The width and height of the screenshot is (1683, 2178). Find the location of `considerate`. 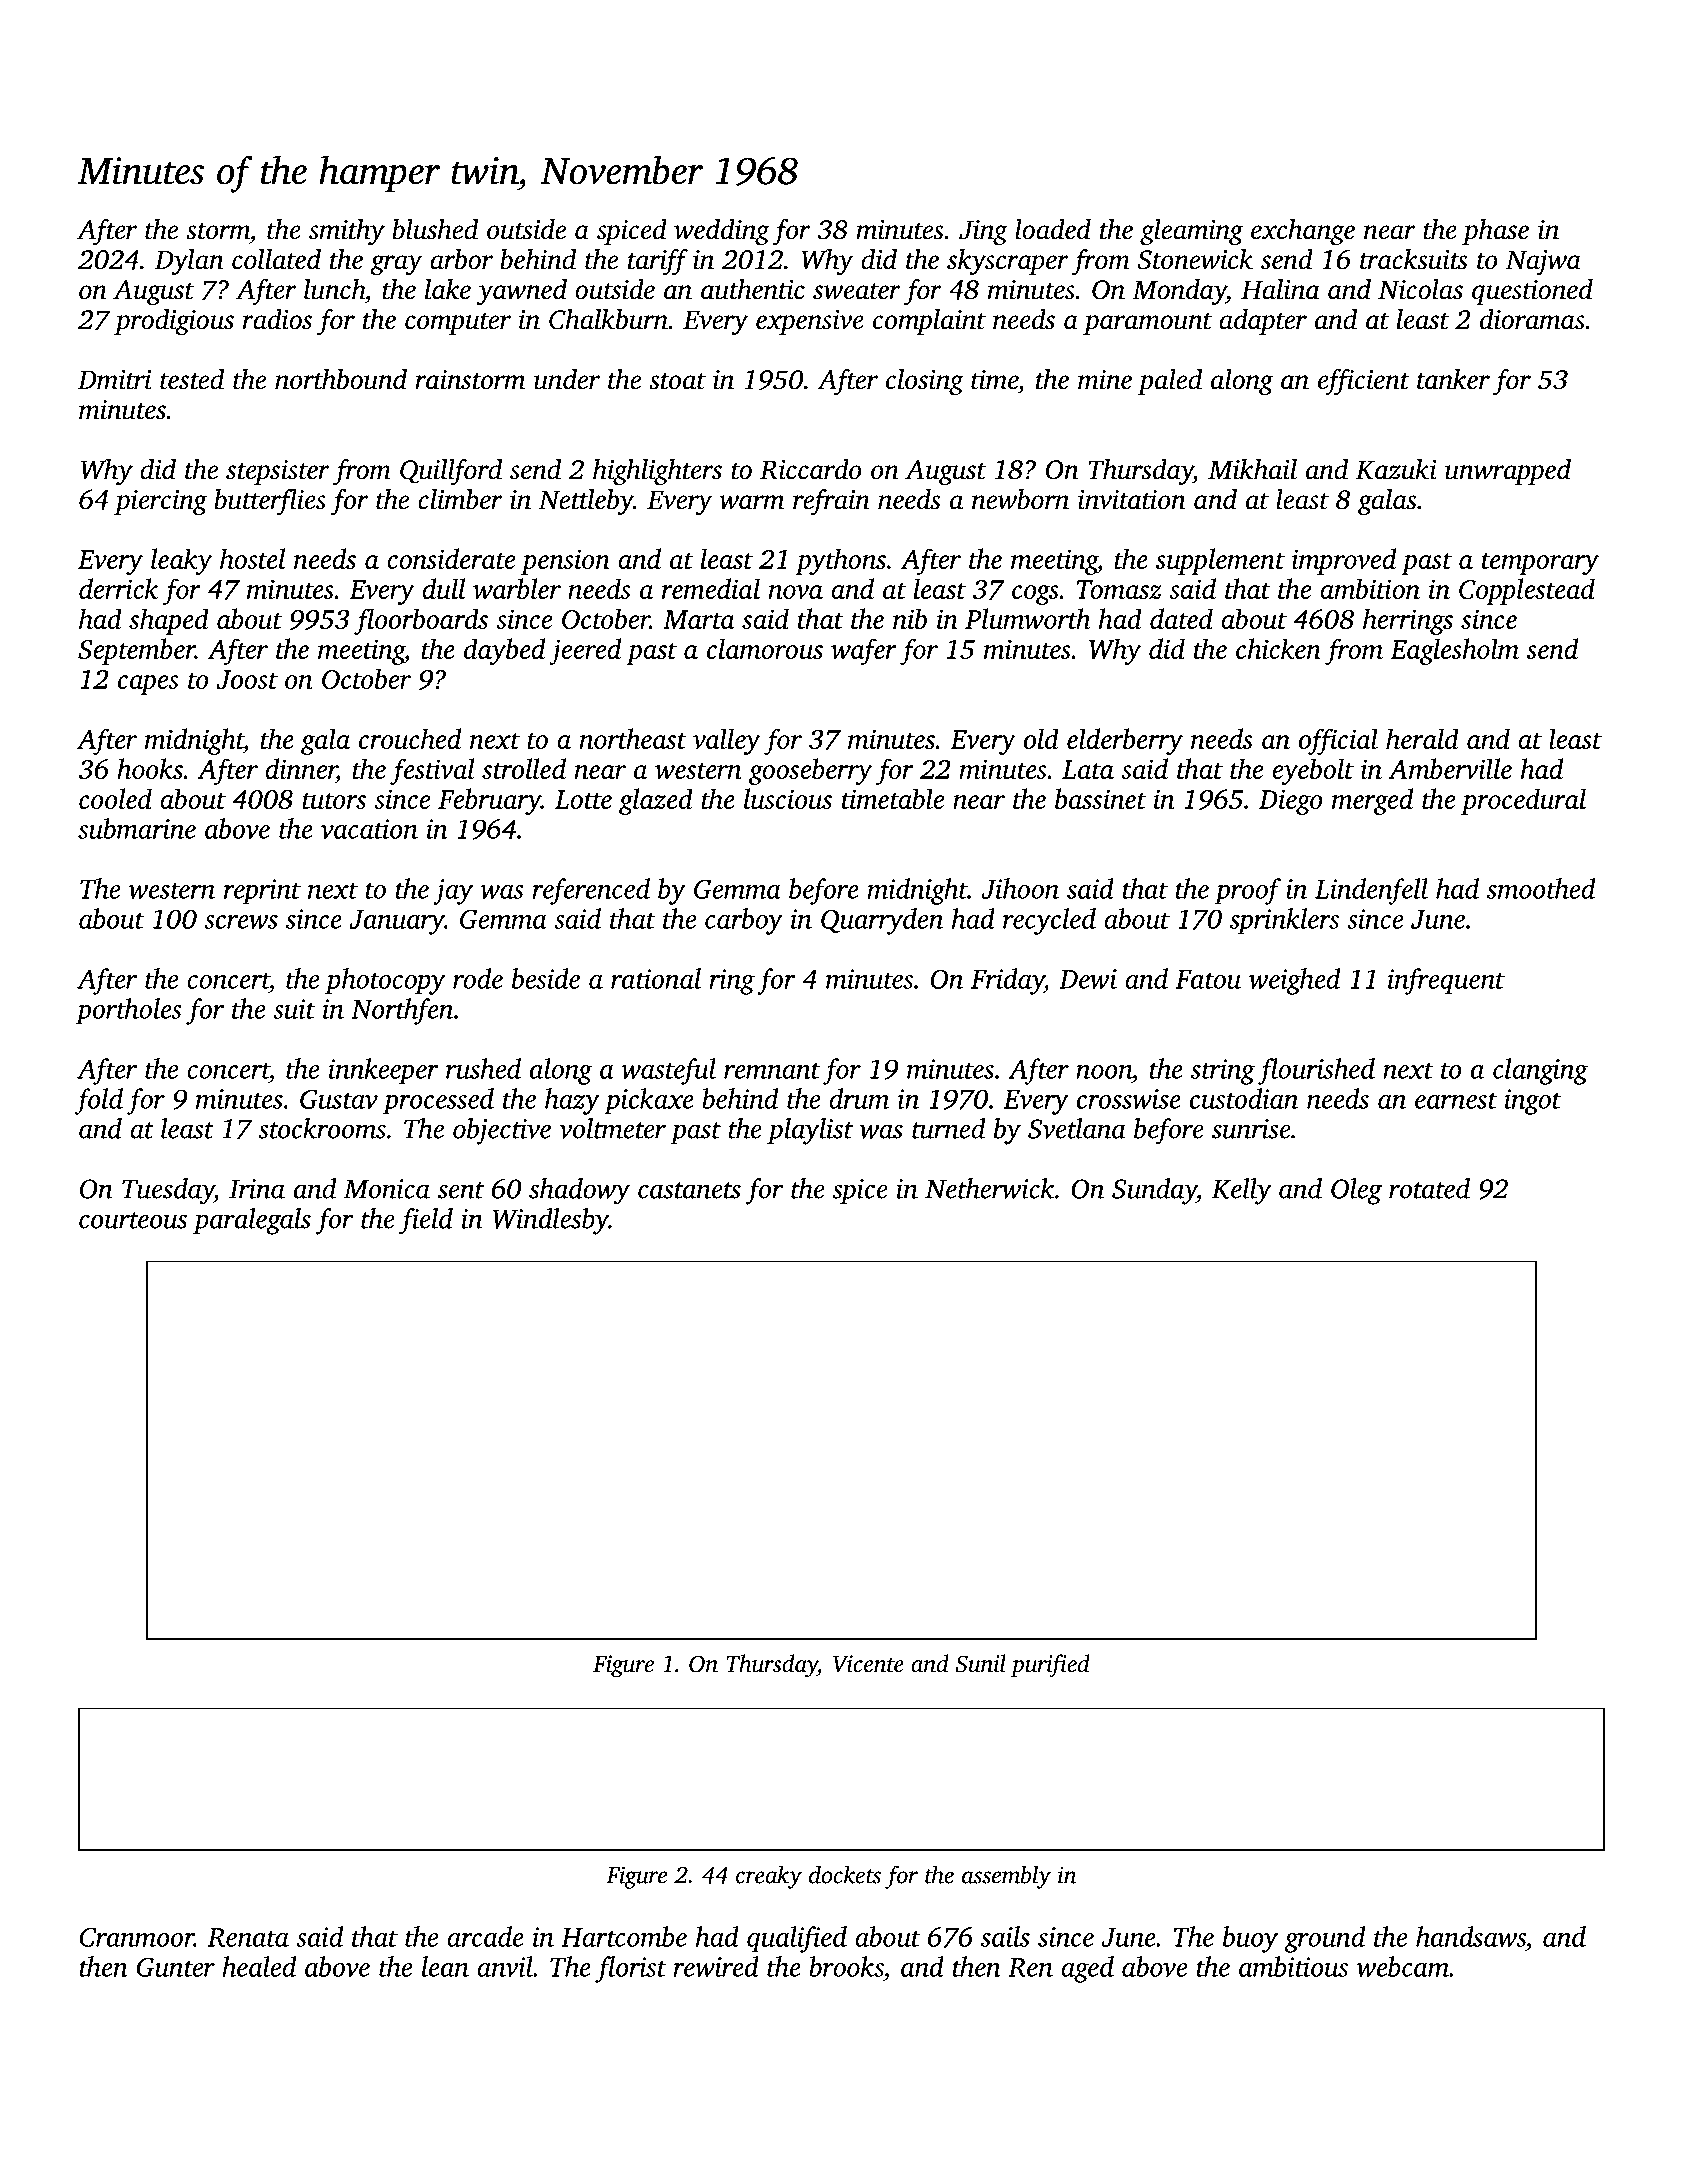

considerate is located at coordinates (451, 558).
